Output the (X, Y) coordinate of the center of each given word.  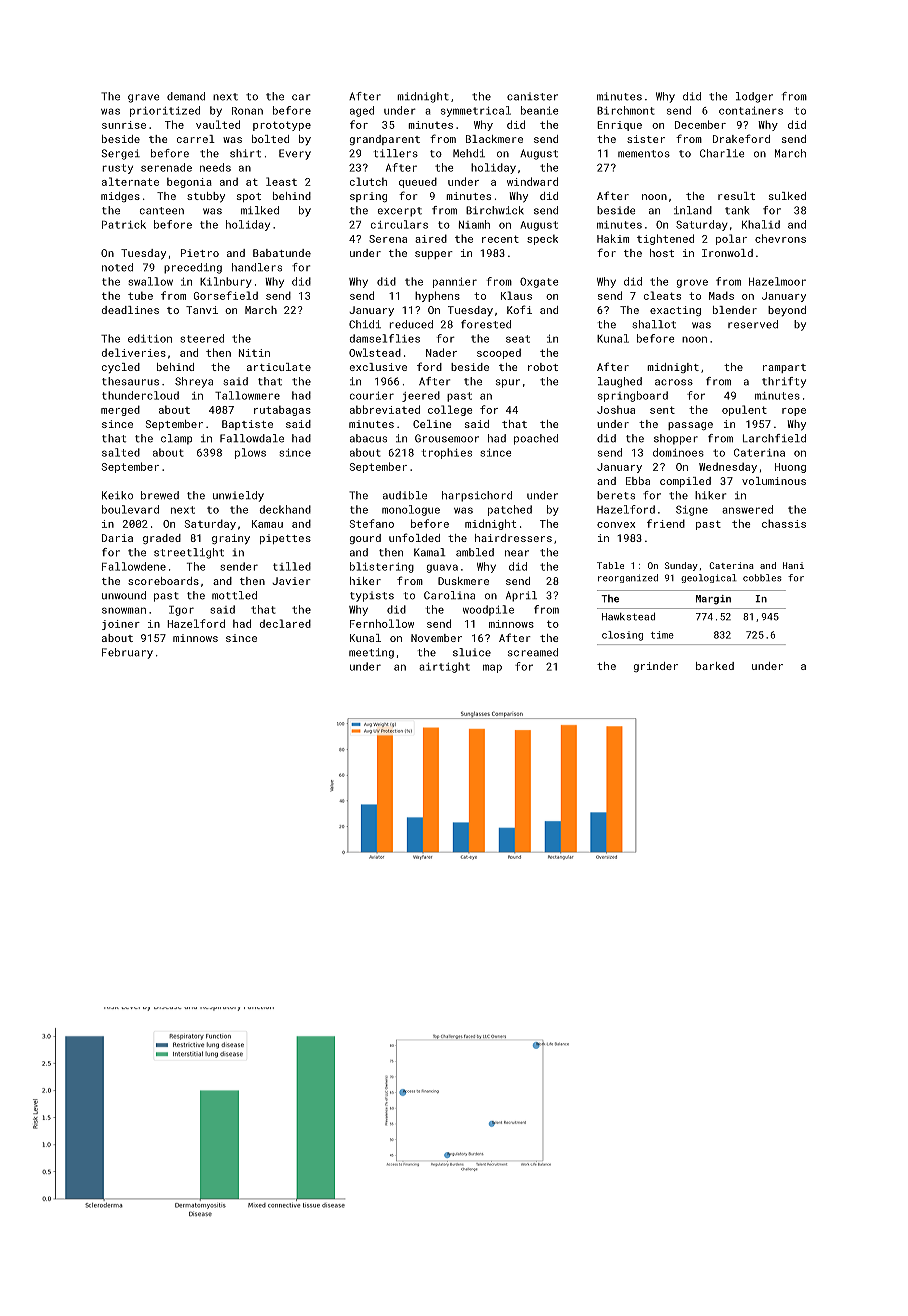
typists (372, 596)
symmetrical (476, 111)
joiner (121, 625)
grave (143, 98)
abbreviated (385, 409)
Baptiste (247, 425)
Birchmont (626, 110)
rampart (784, 368)
